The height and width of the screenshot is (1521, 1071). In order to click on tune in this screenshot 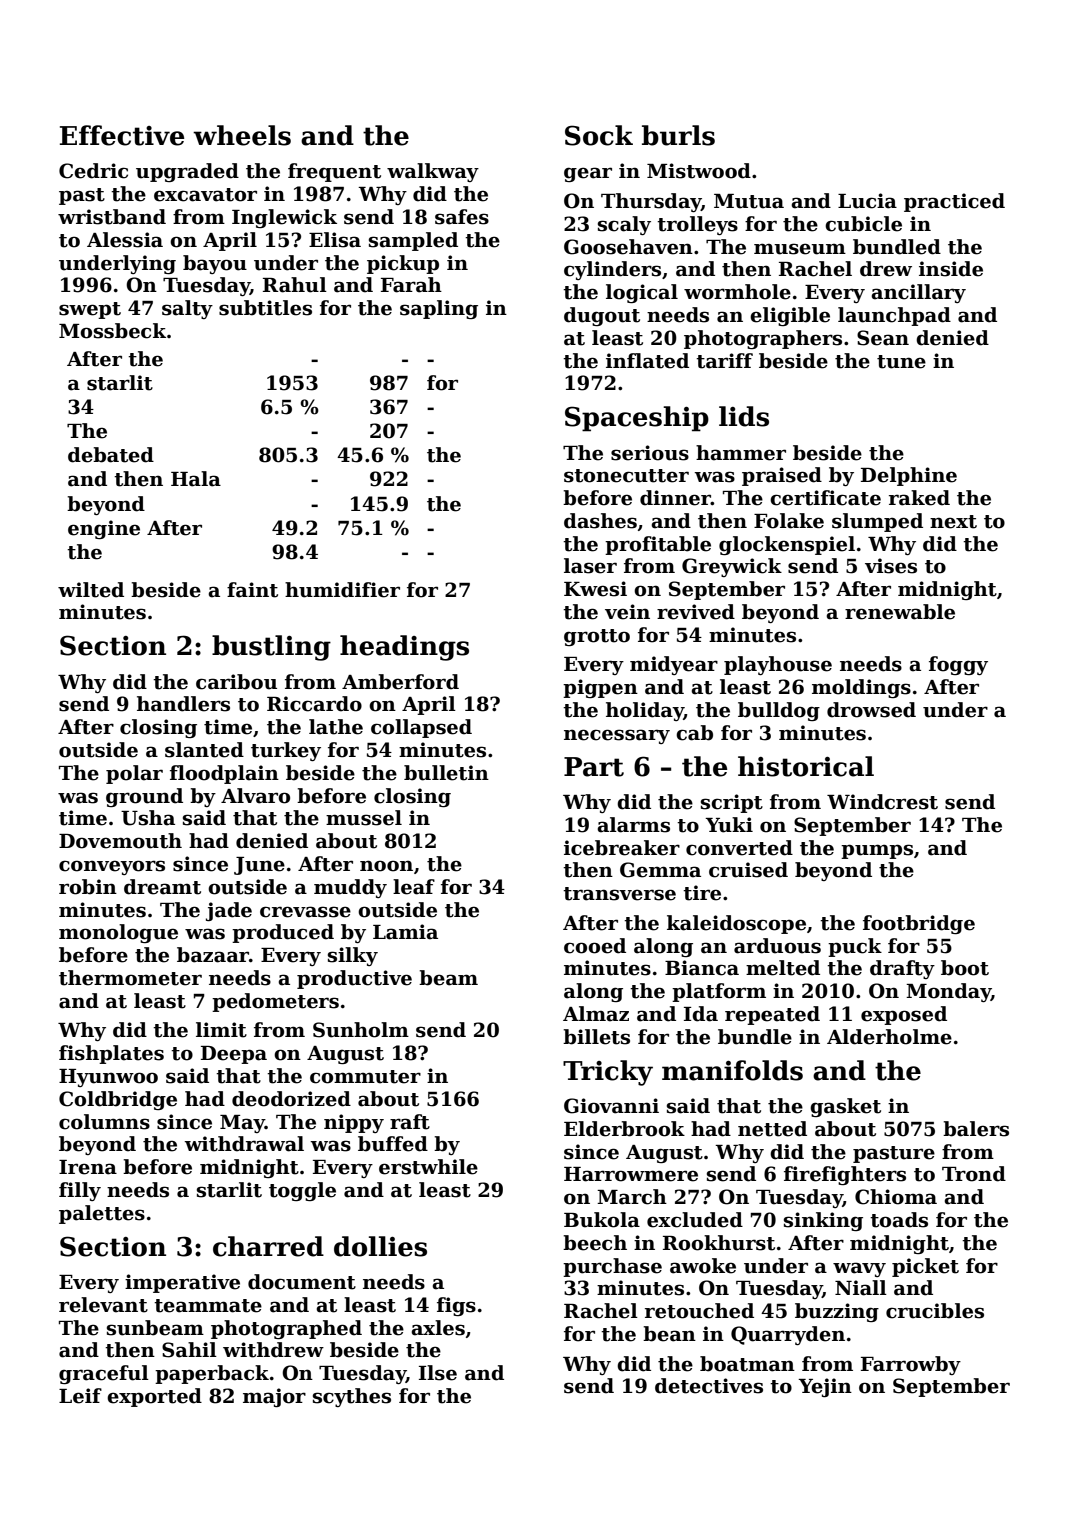, I will do `click(901, 362)`.
